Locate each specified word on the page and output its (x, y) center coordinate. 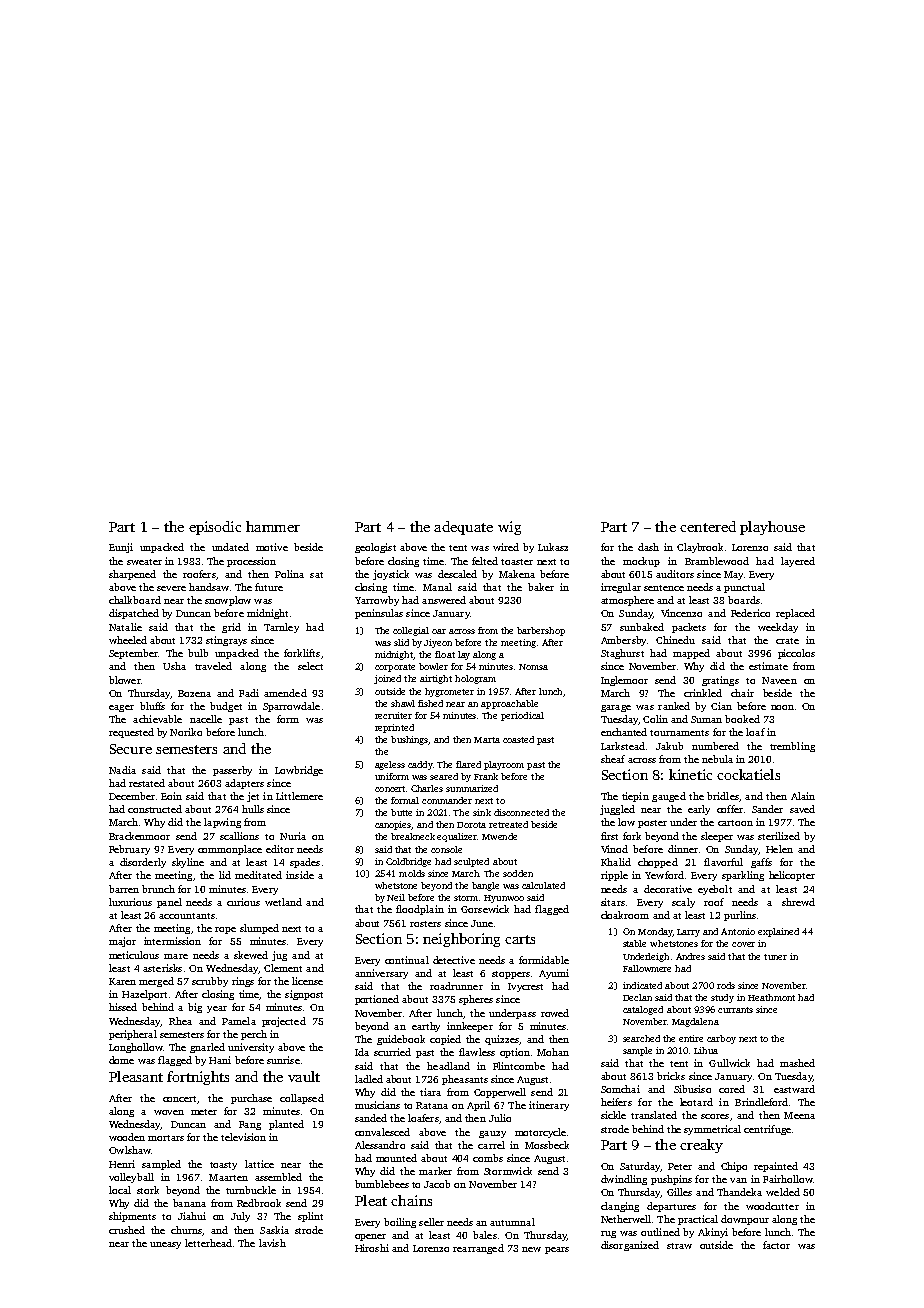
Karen (122, 981)
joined (387, 679)
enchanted (624, 732)
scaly (683, 903)
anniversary (381, 974)
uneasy (165, 1245)
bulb (198, 653)
